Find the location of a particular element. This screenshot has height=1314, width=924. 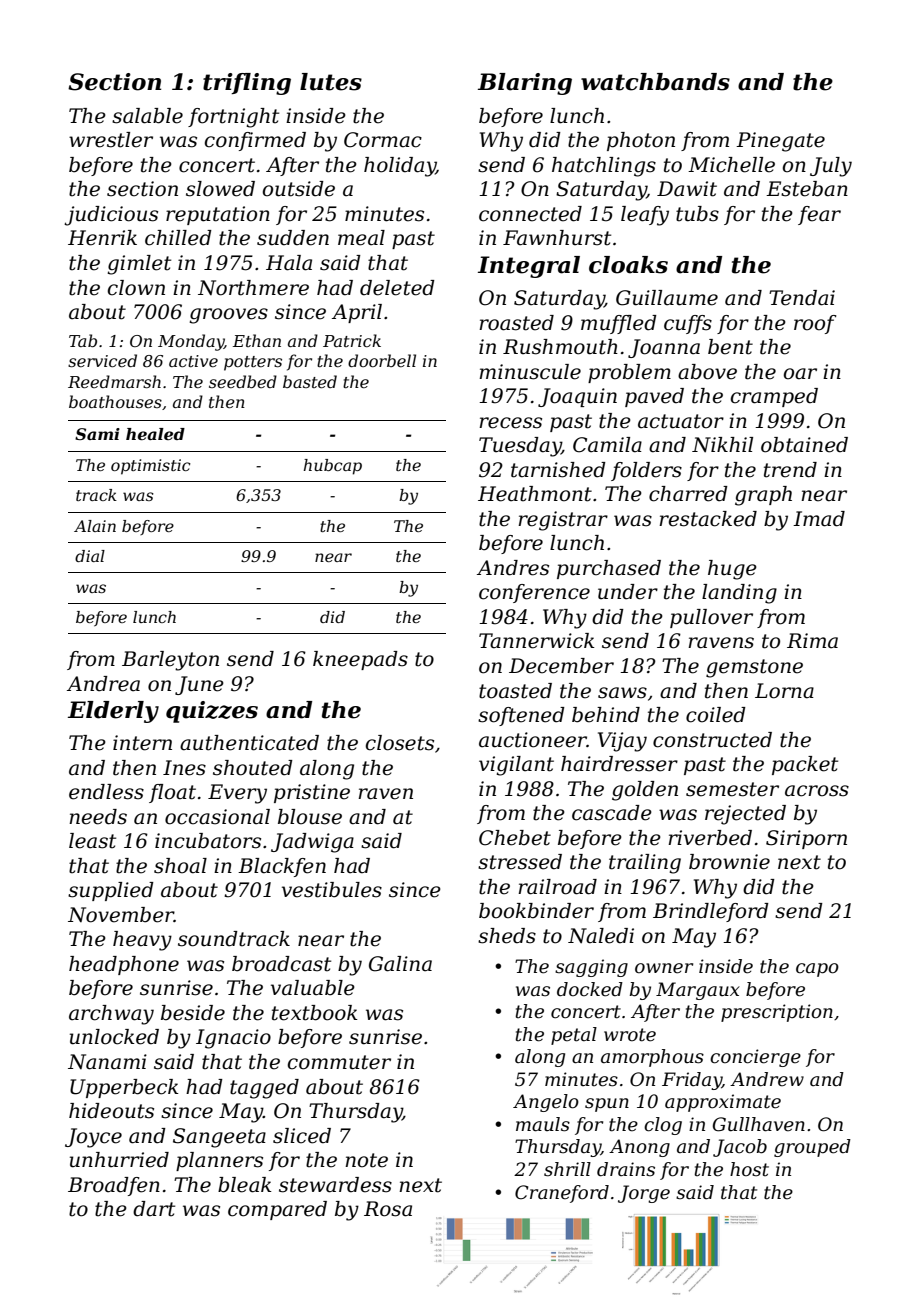

Nikhil is located at coordinates (722, 444).
